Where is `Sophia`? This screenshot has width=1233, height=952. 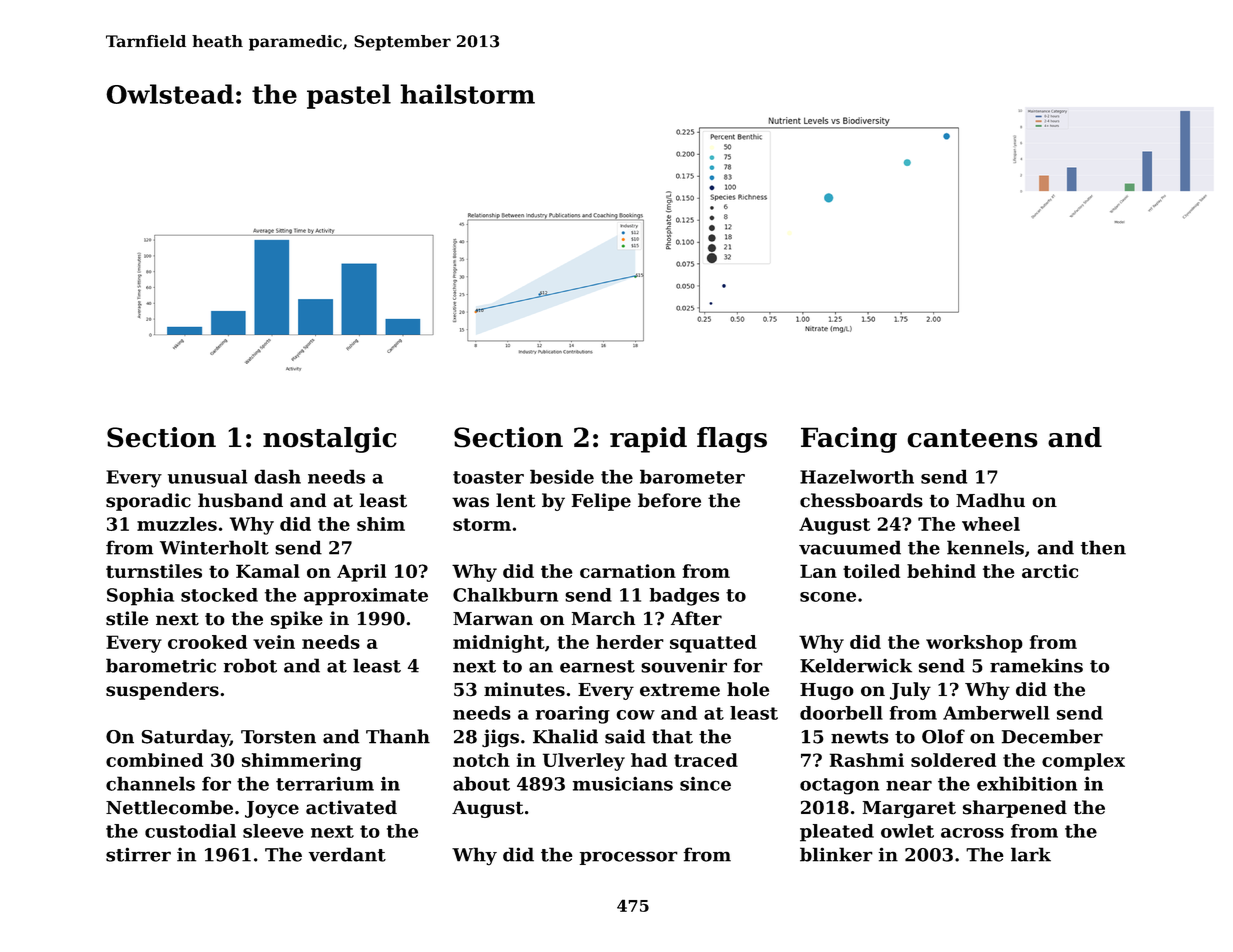 Sophia is located at coordinates (140, 597).
